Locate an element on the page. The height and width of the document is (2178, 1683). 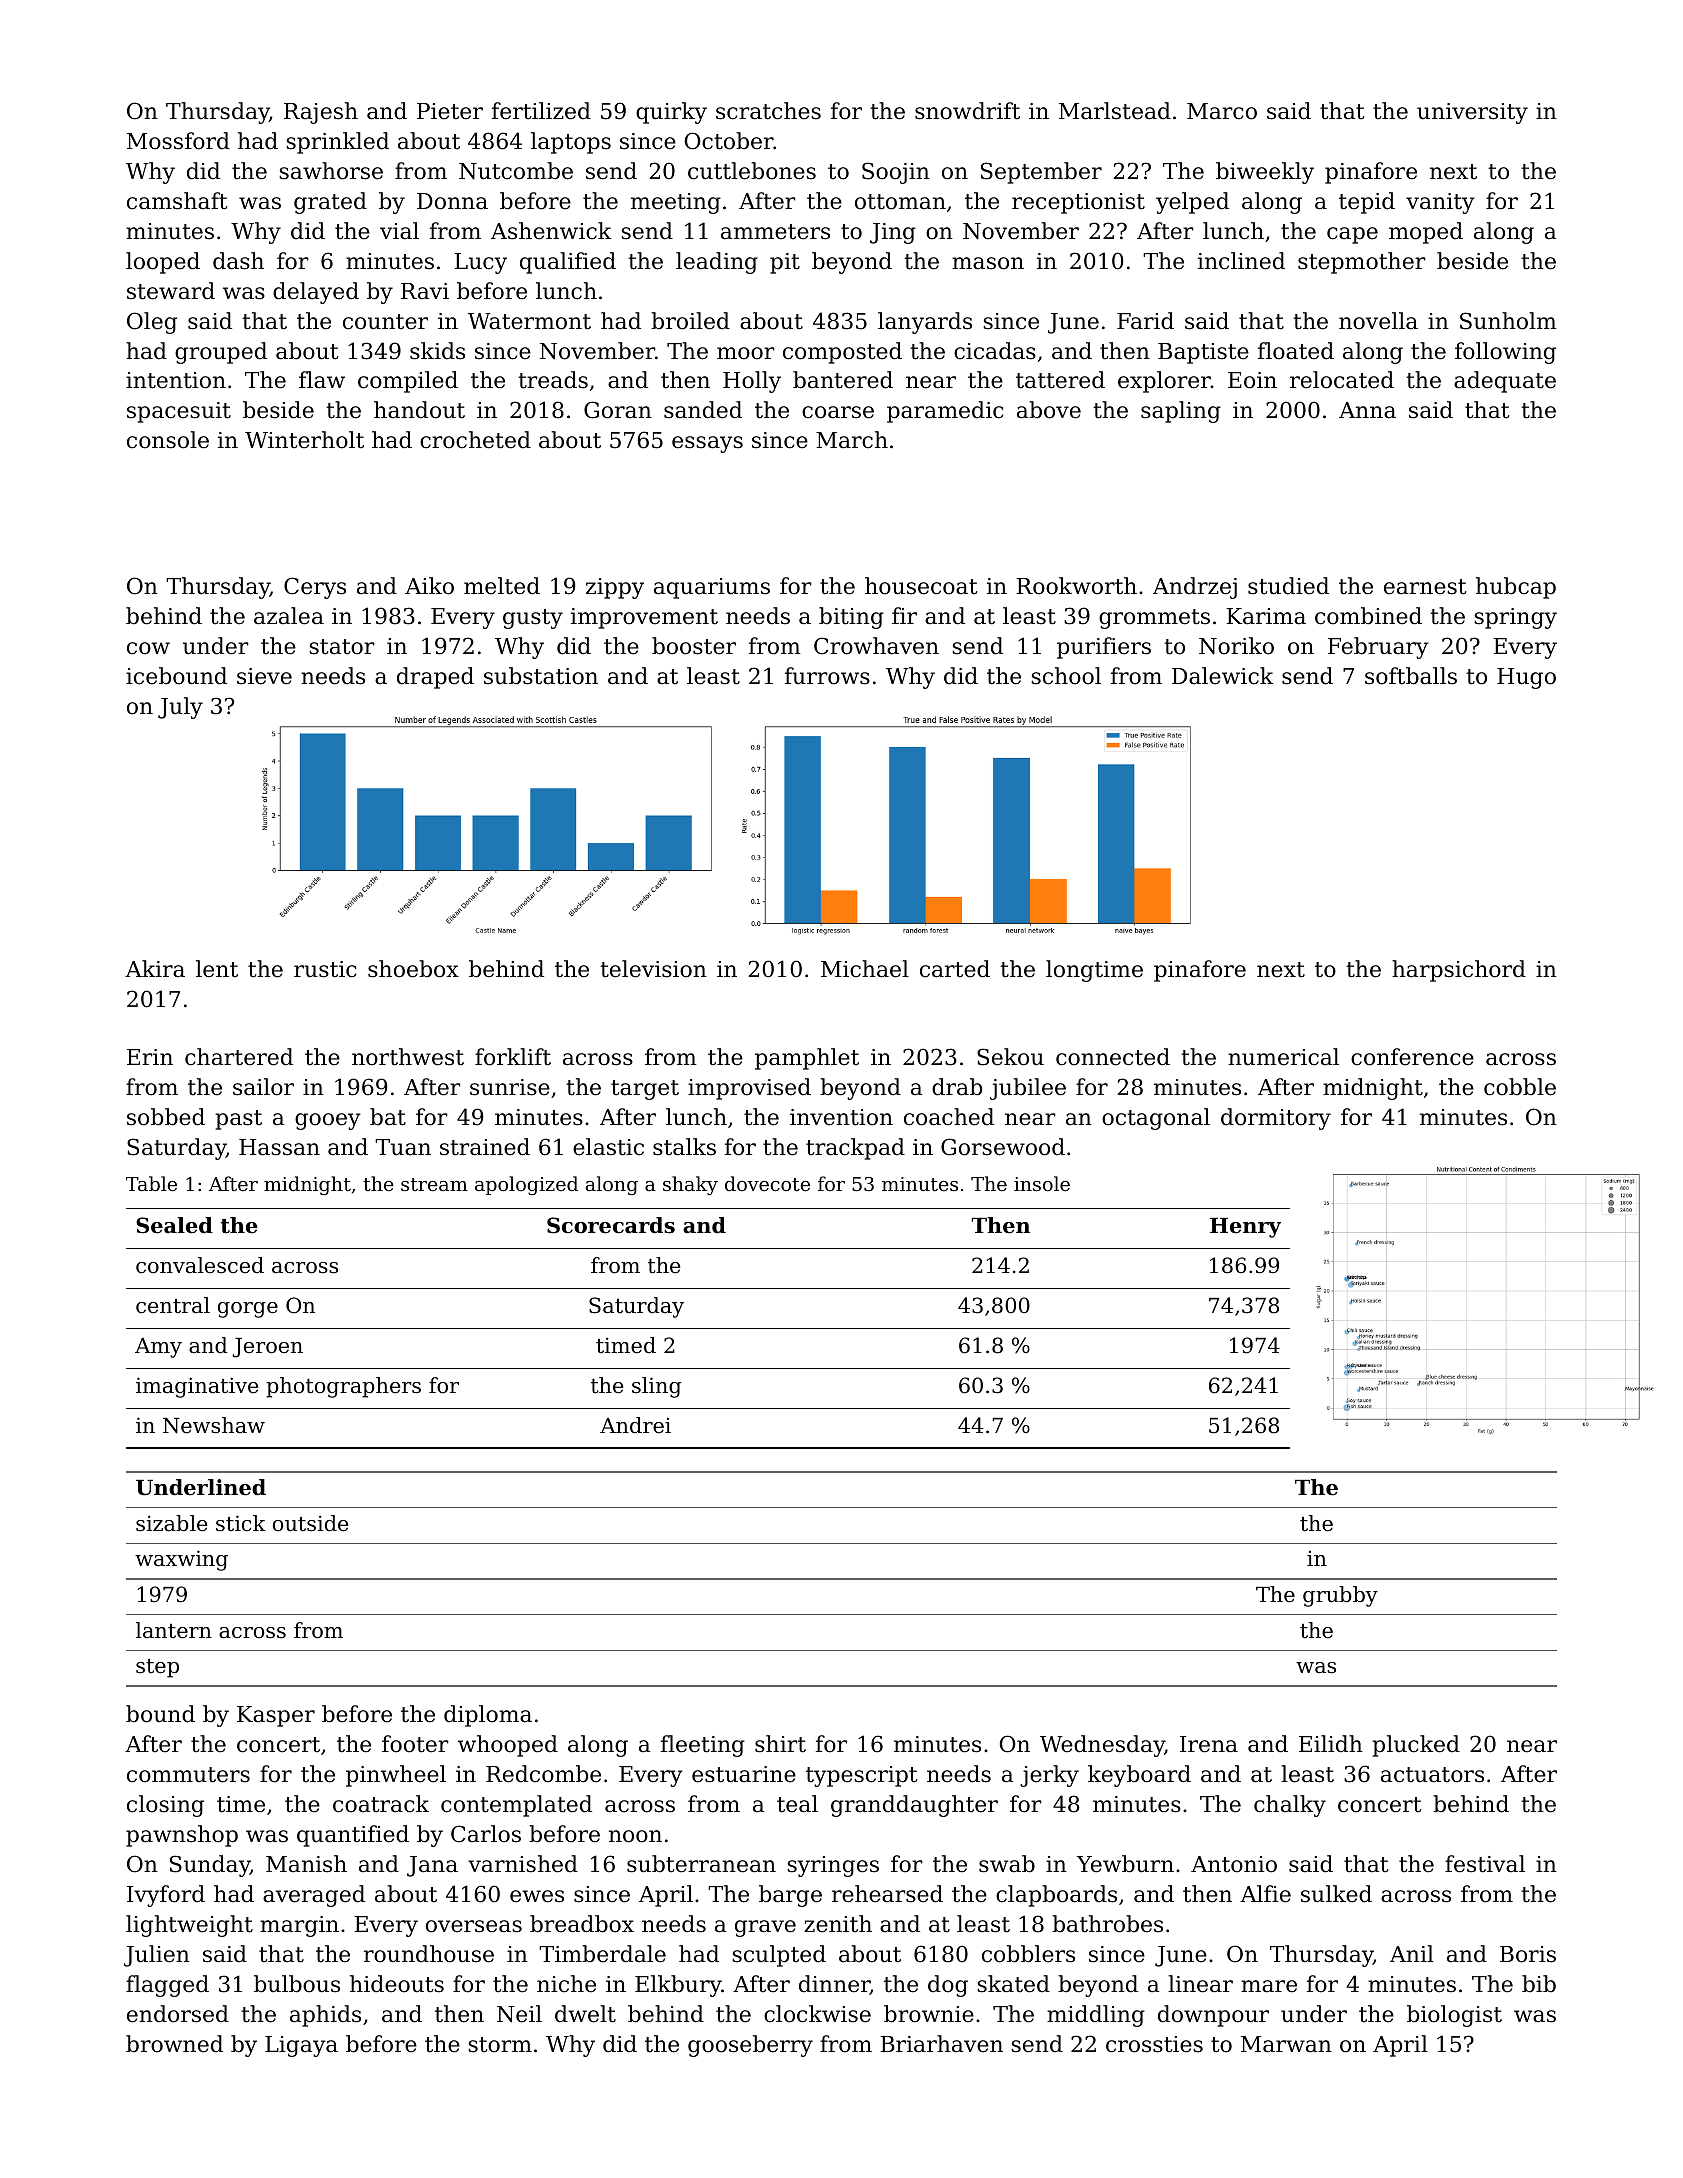
granddaughter is located at coordinates (914, 1806).
